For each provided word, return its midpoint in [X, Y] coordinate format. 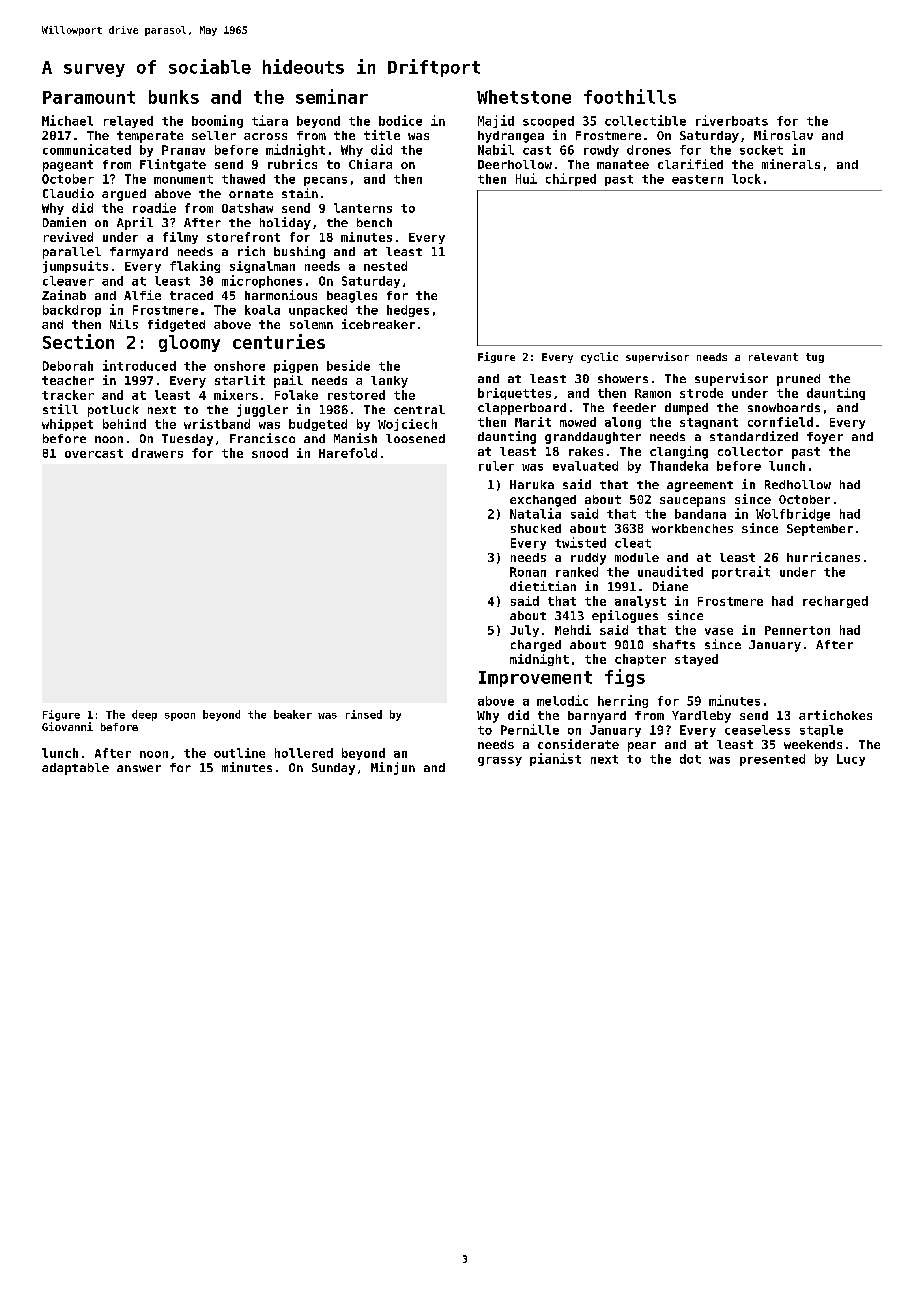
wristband [217, 424]
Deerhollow [515, 164]
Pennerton [797, 630]
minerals [791, 164]
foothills [630, 96]
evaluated [585, 466]
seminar [332, 96]
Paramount [89, 97]
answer [139, 768]
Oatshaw [247, 208]
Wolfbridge [793, 514]
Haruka [532, 484]
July [524, 631]
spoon [180, 717]
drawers [157, 453]
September [820, 530]
